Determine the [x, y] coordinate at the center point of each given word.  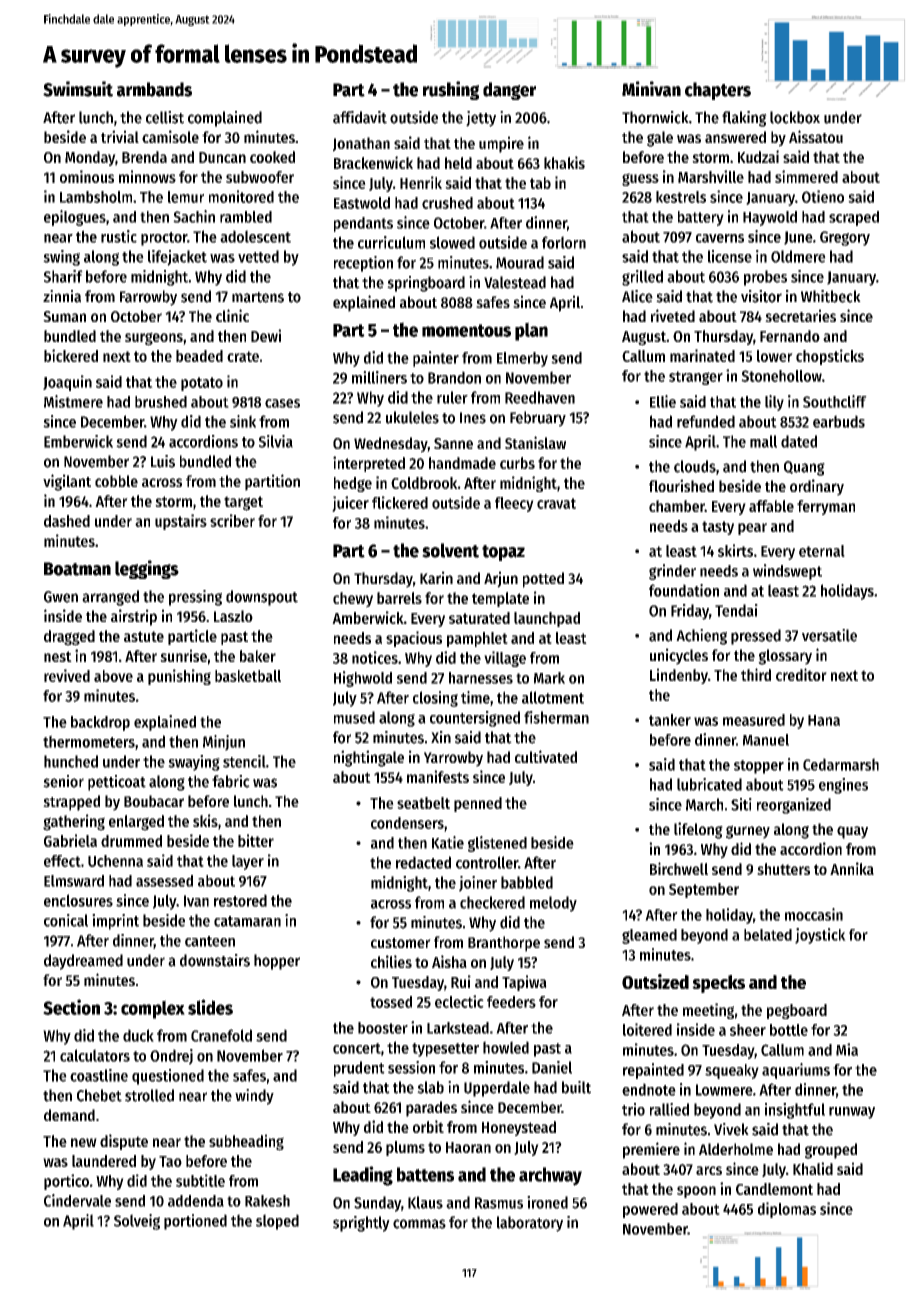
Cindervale [77, 1200]
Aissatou [816, 136]
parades [431, 1109]
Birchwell [679, 868]
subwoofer [260, 177]
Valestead [515, 282]
